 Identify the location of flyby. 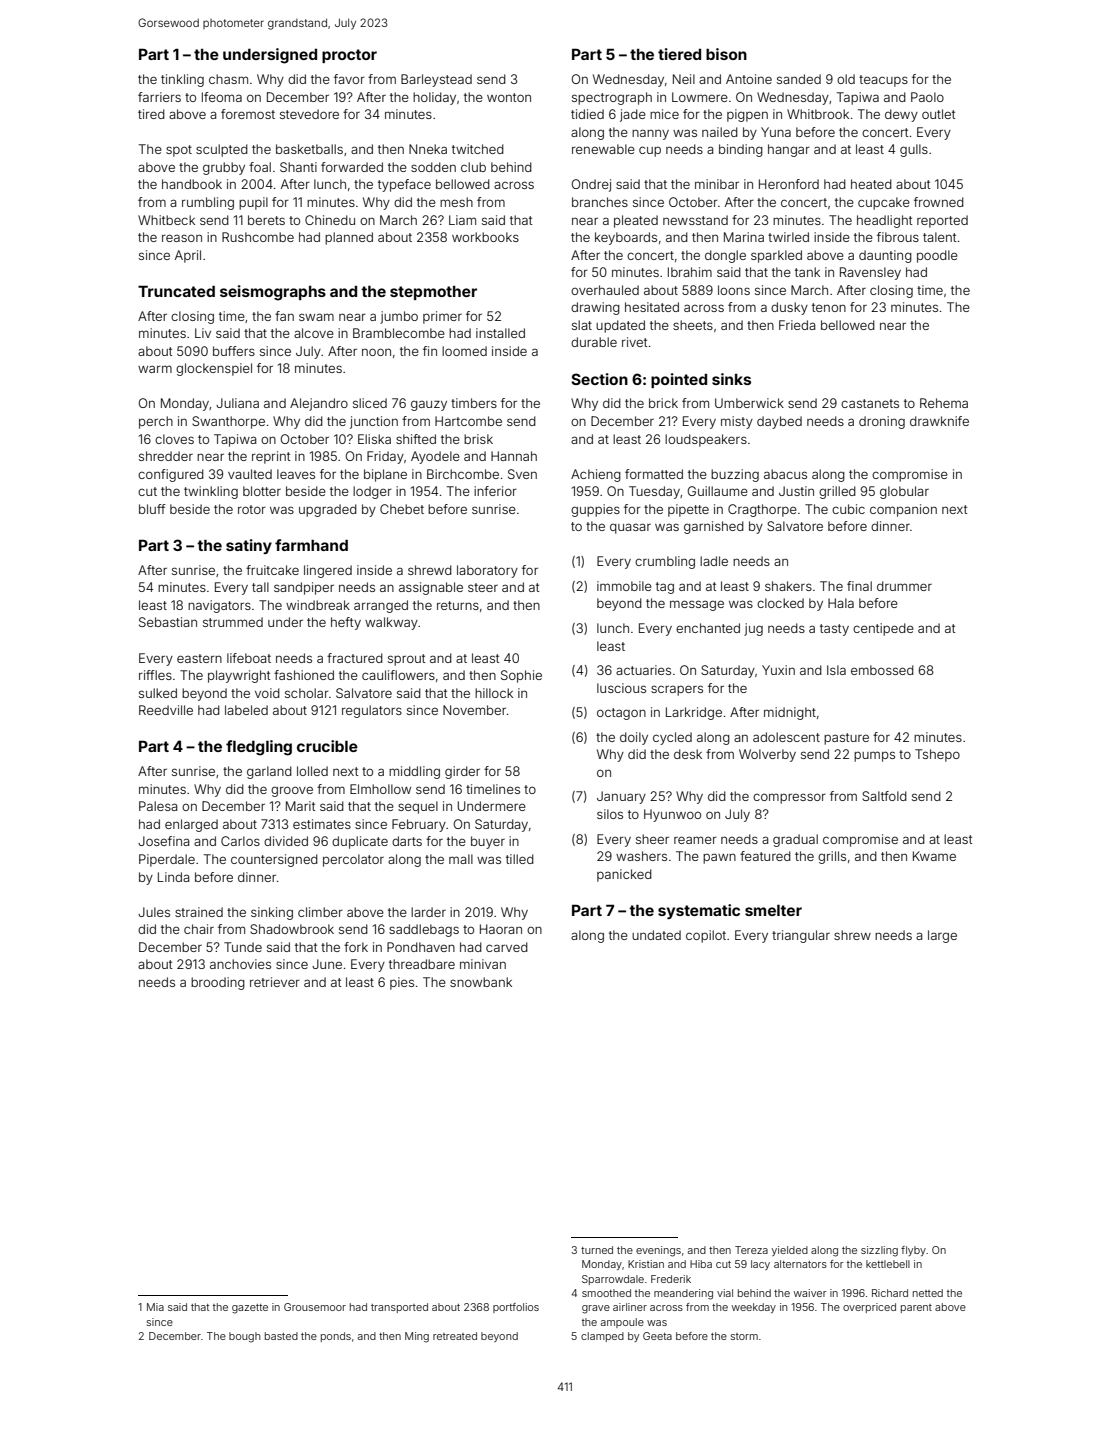
(913, 1251).
